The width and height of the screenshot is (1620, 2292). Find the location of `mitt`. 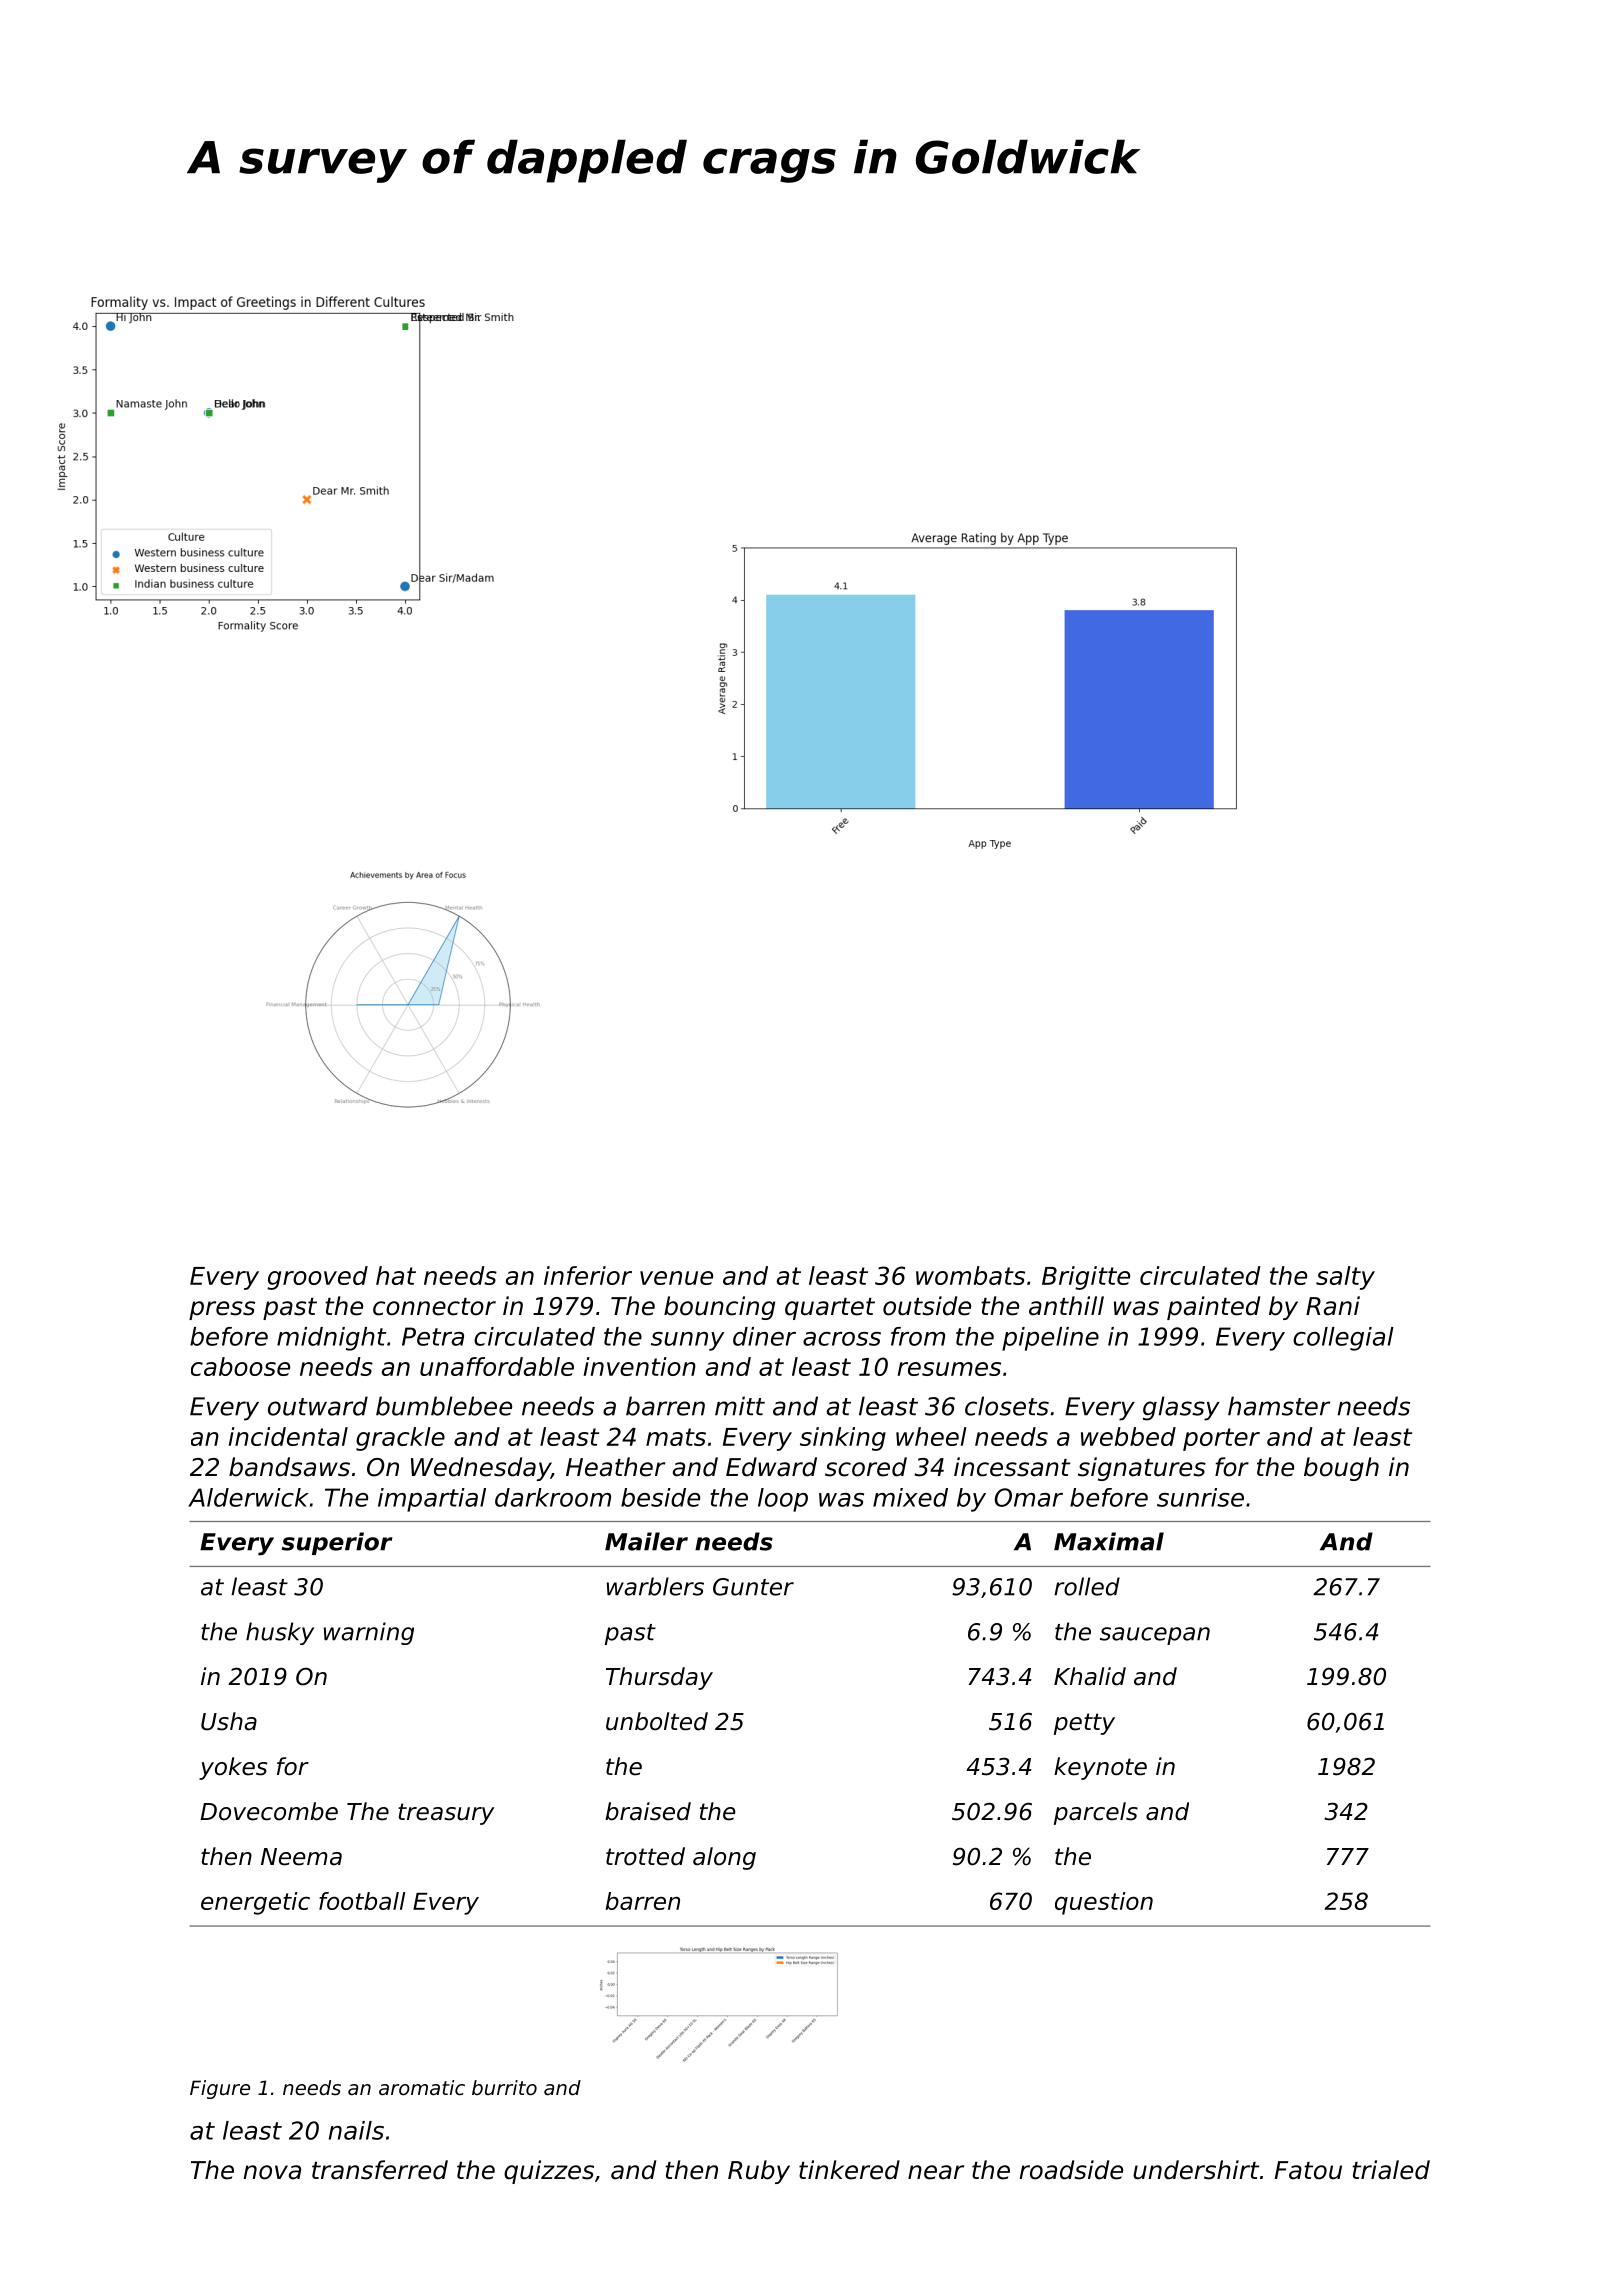

mitt is located at coordinates (740, 1406).
